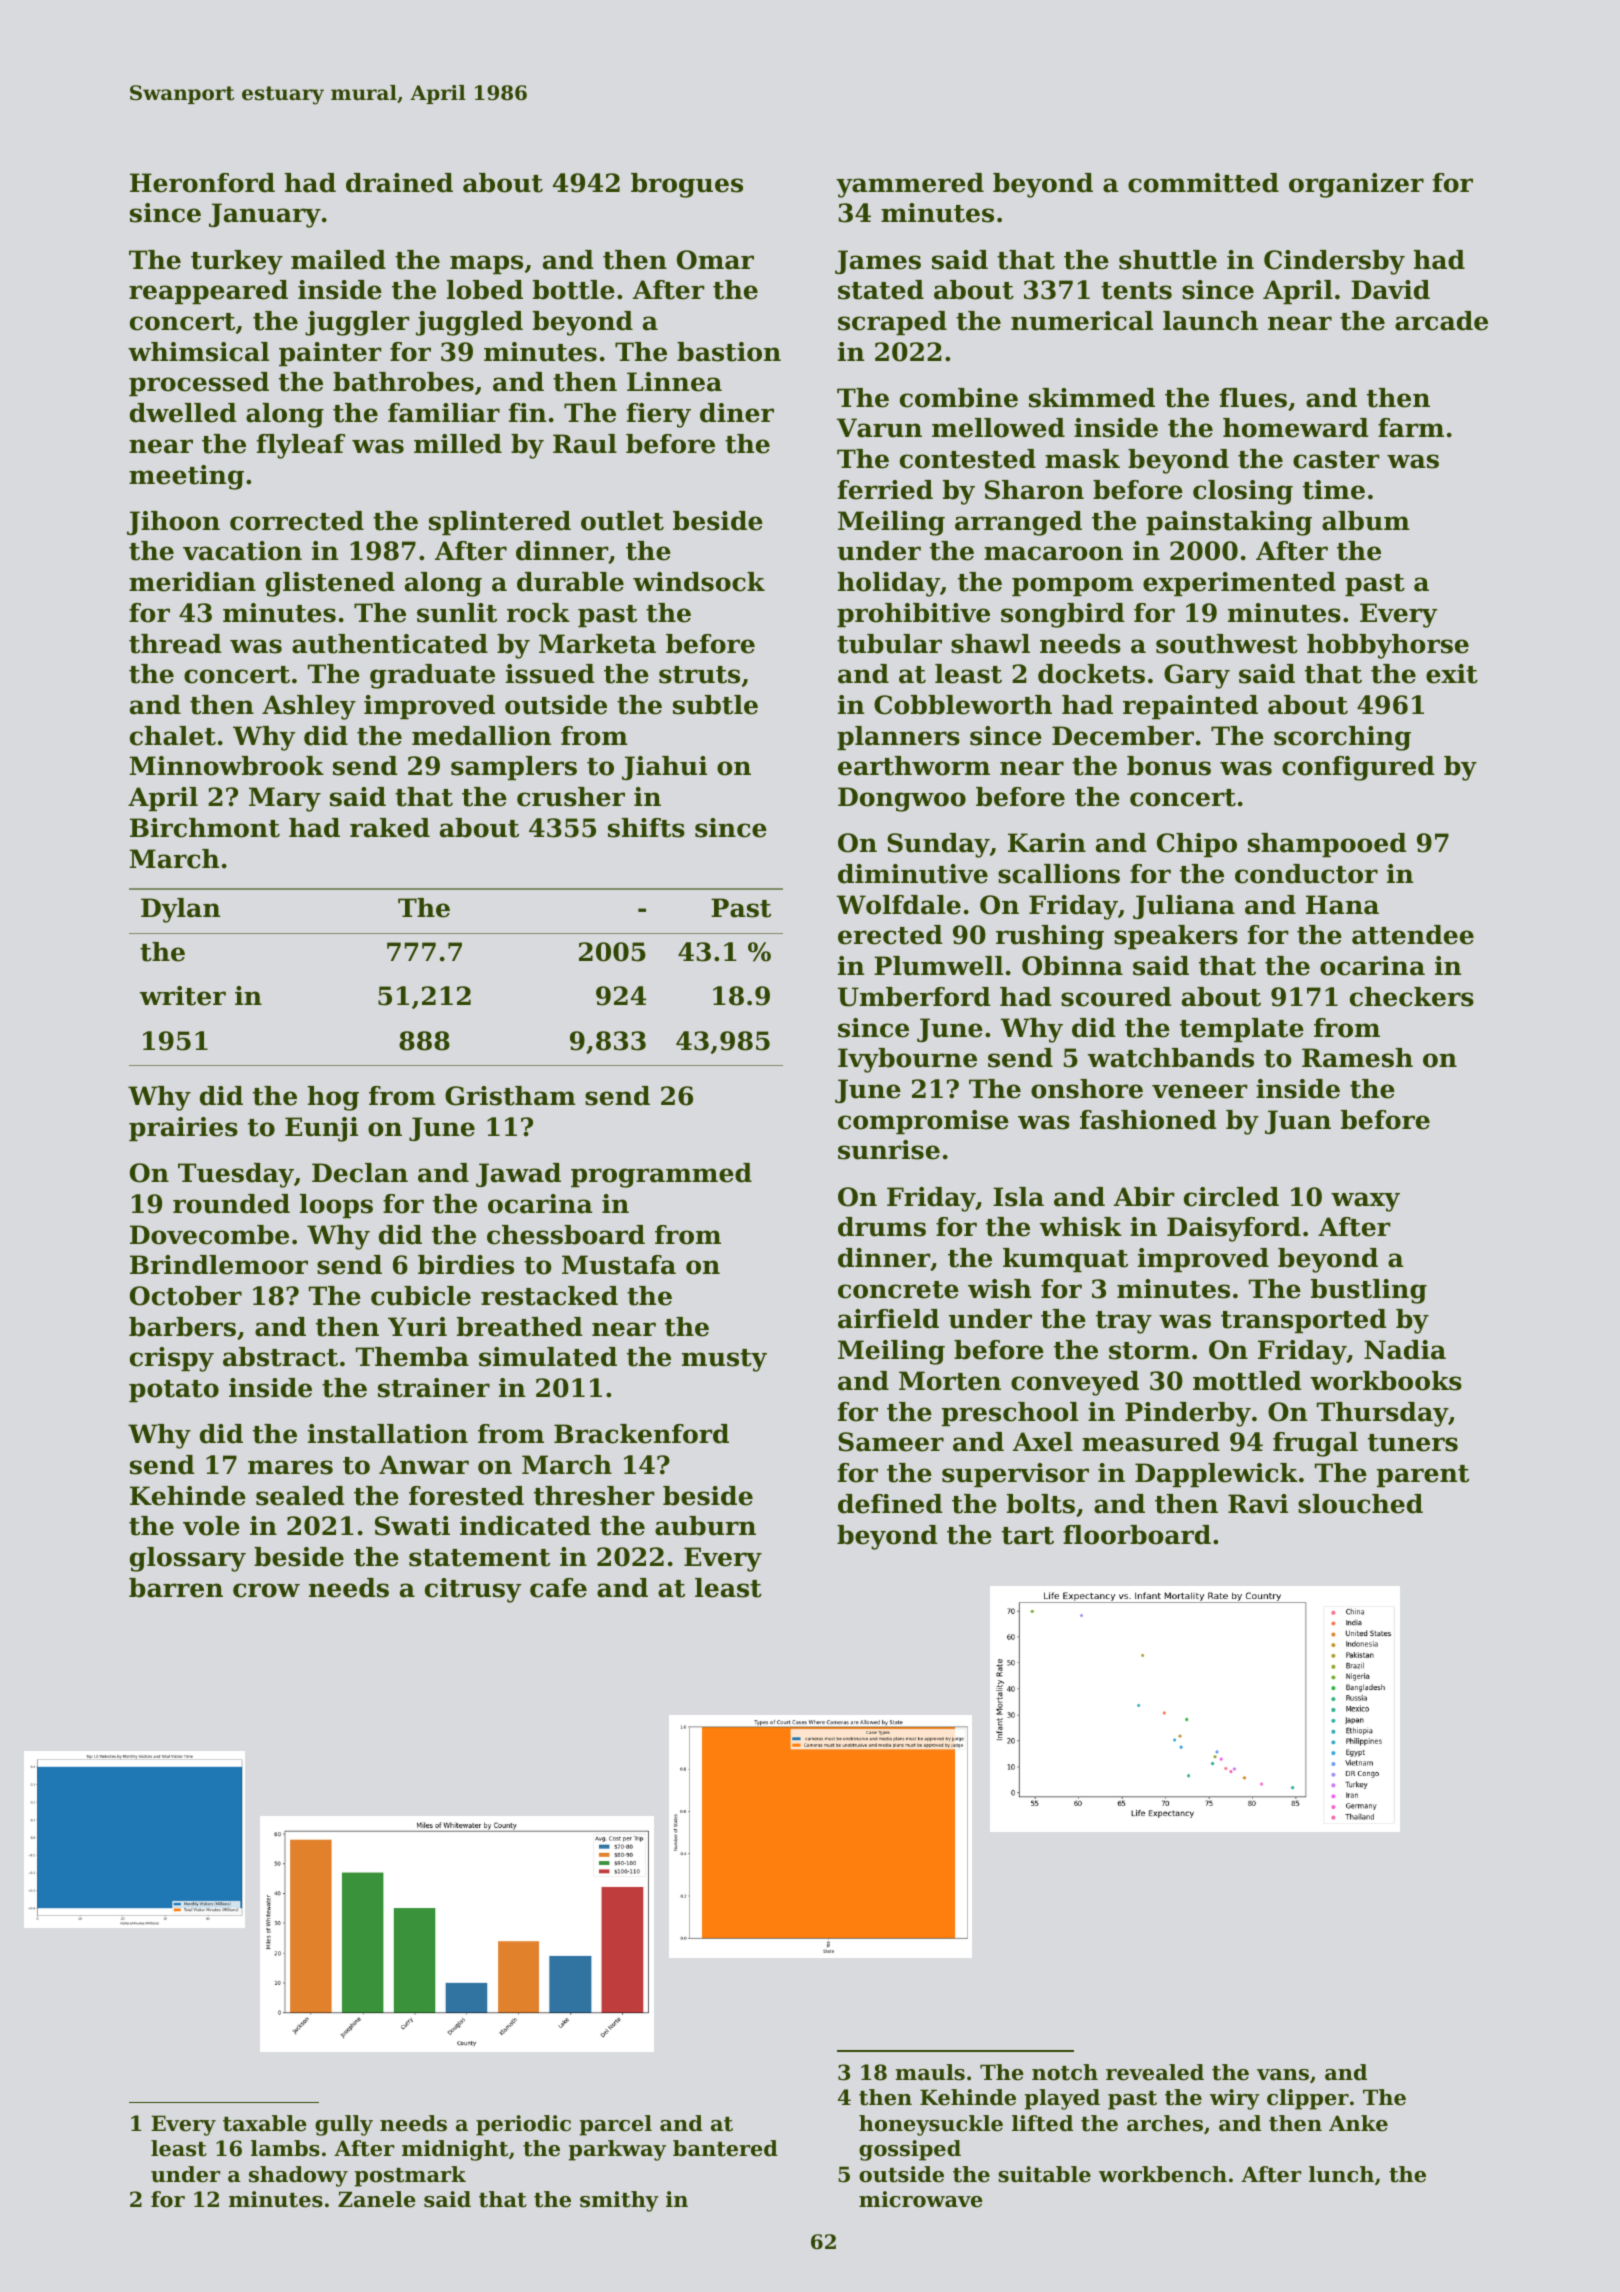  What do you see at coordinates (888, 1319) in the document?
I see `airfield` at bounding box center [888, 1319].
